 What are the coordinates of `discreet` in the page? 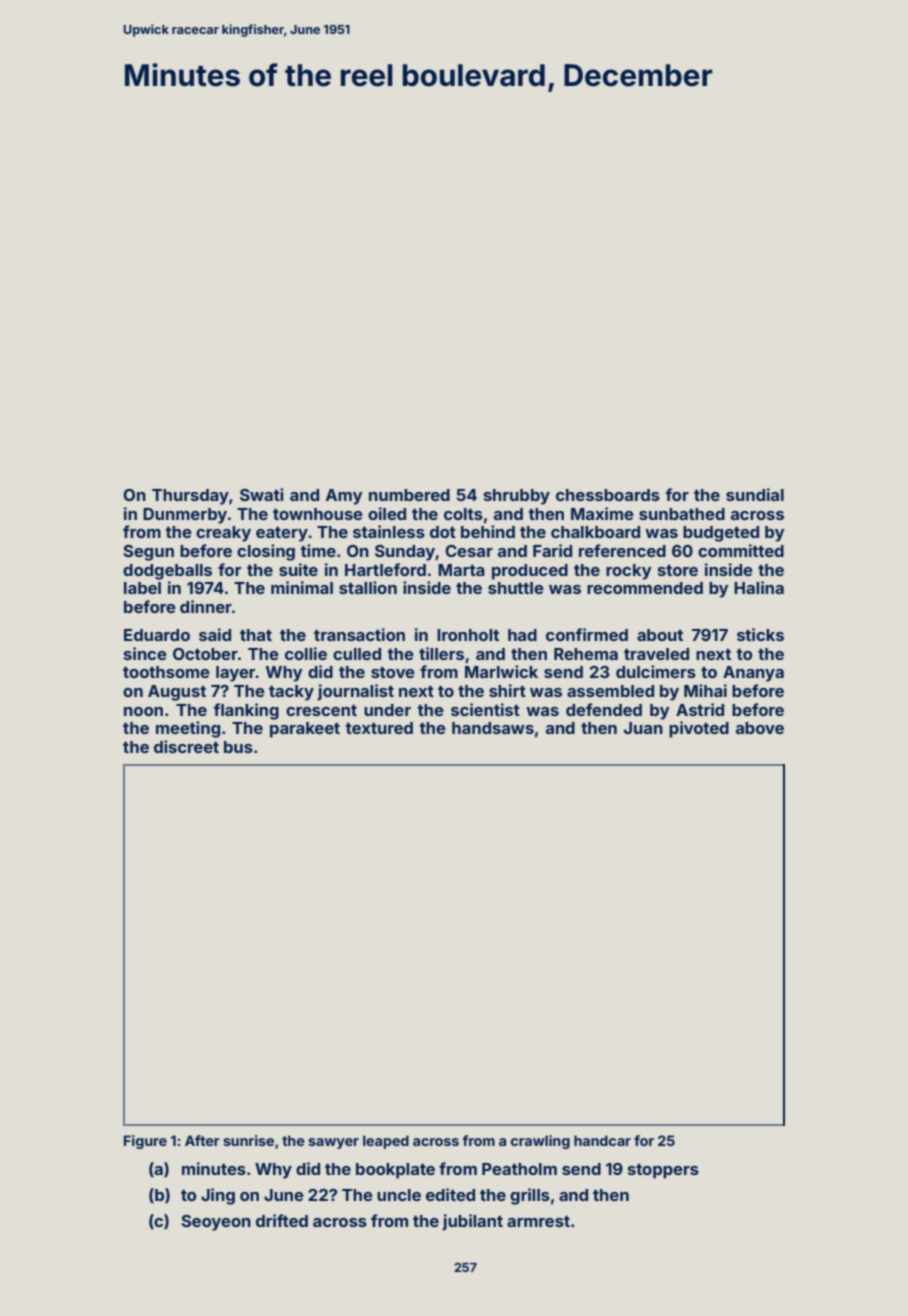 It's located at (186, 746).
